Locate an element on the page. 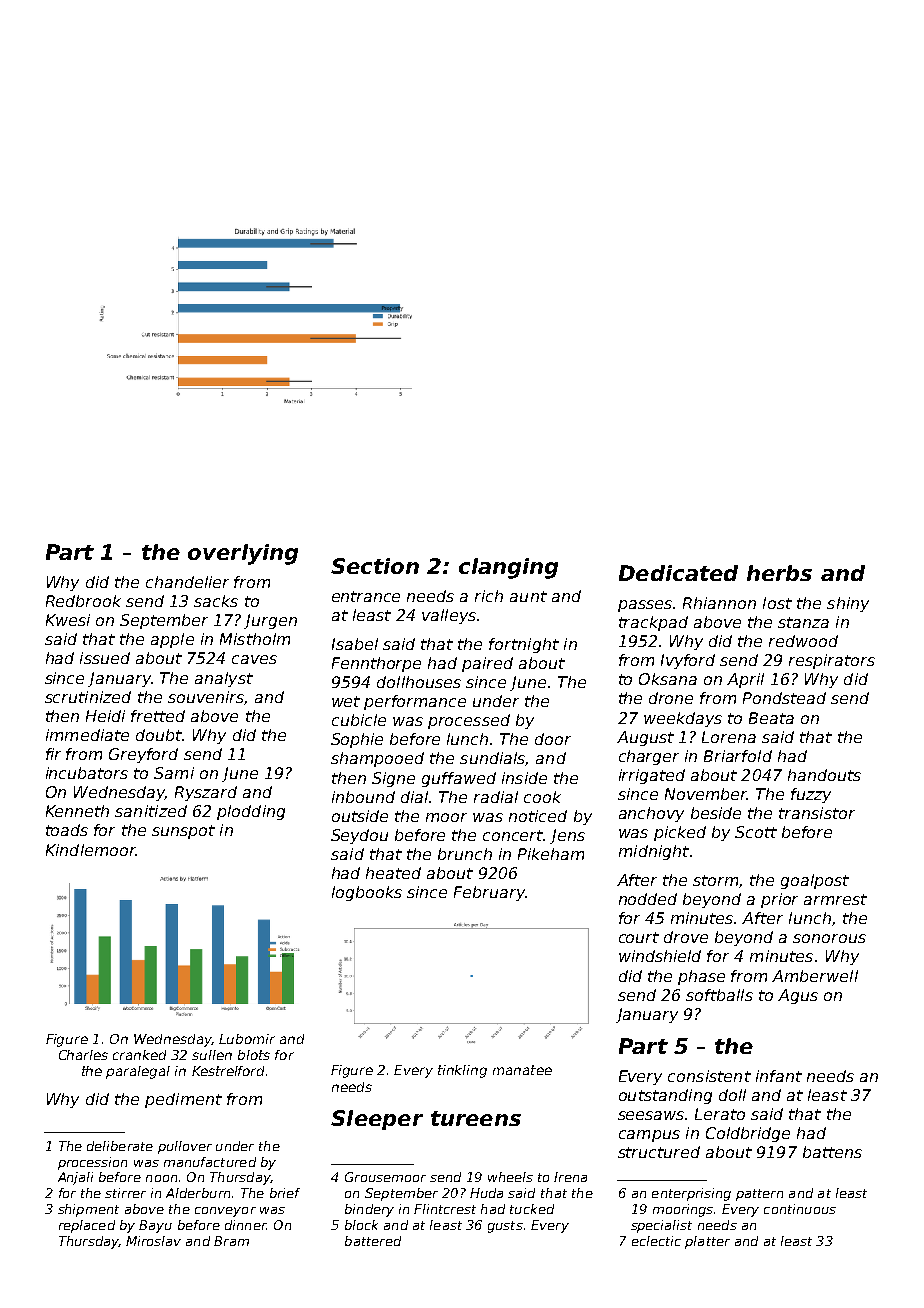 Image resolution: width=924 pixels, height=1308 pixels. brief is located at coordinates (285, 1193).
